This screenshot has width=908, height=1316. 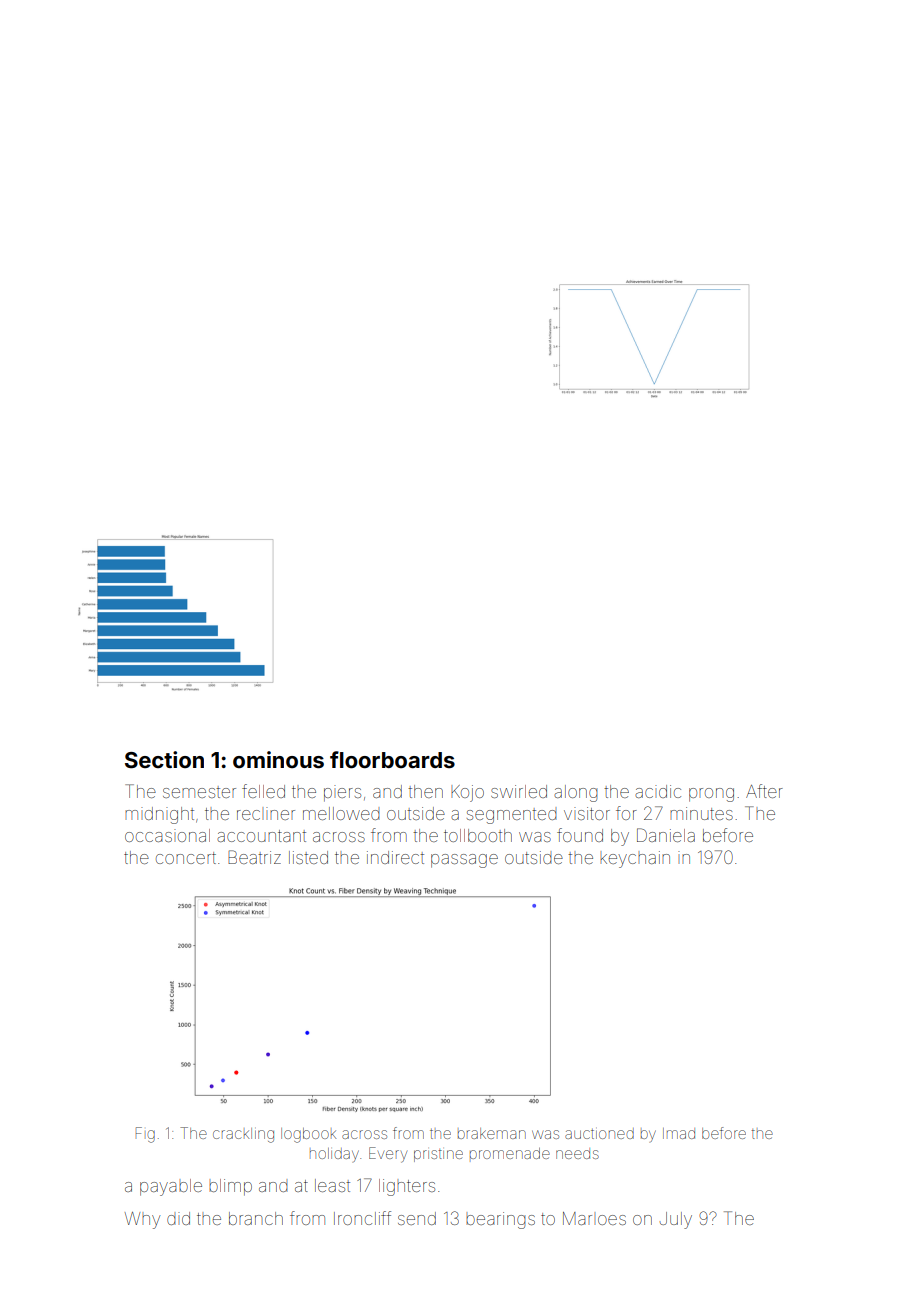 I want to click on Imad, so click(x=679, y=1133).
